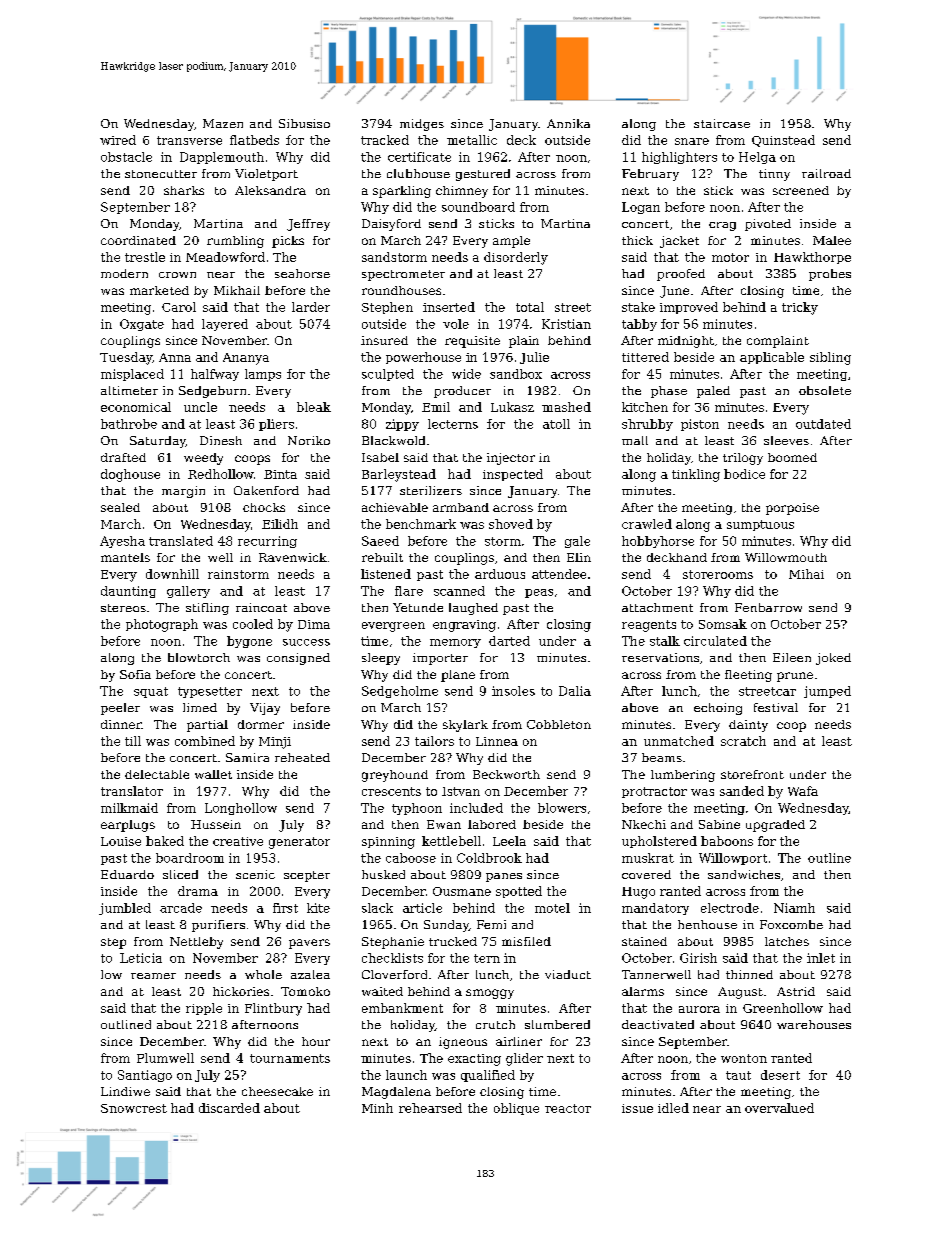  What do you see at coordinates (138, 240) in the screenshot?
I see `coordinated` at bounding box center [138, 240].
